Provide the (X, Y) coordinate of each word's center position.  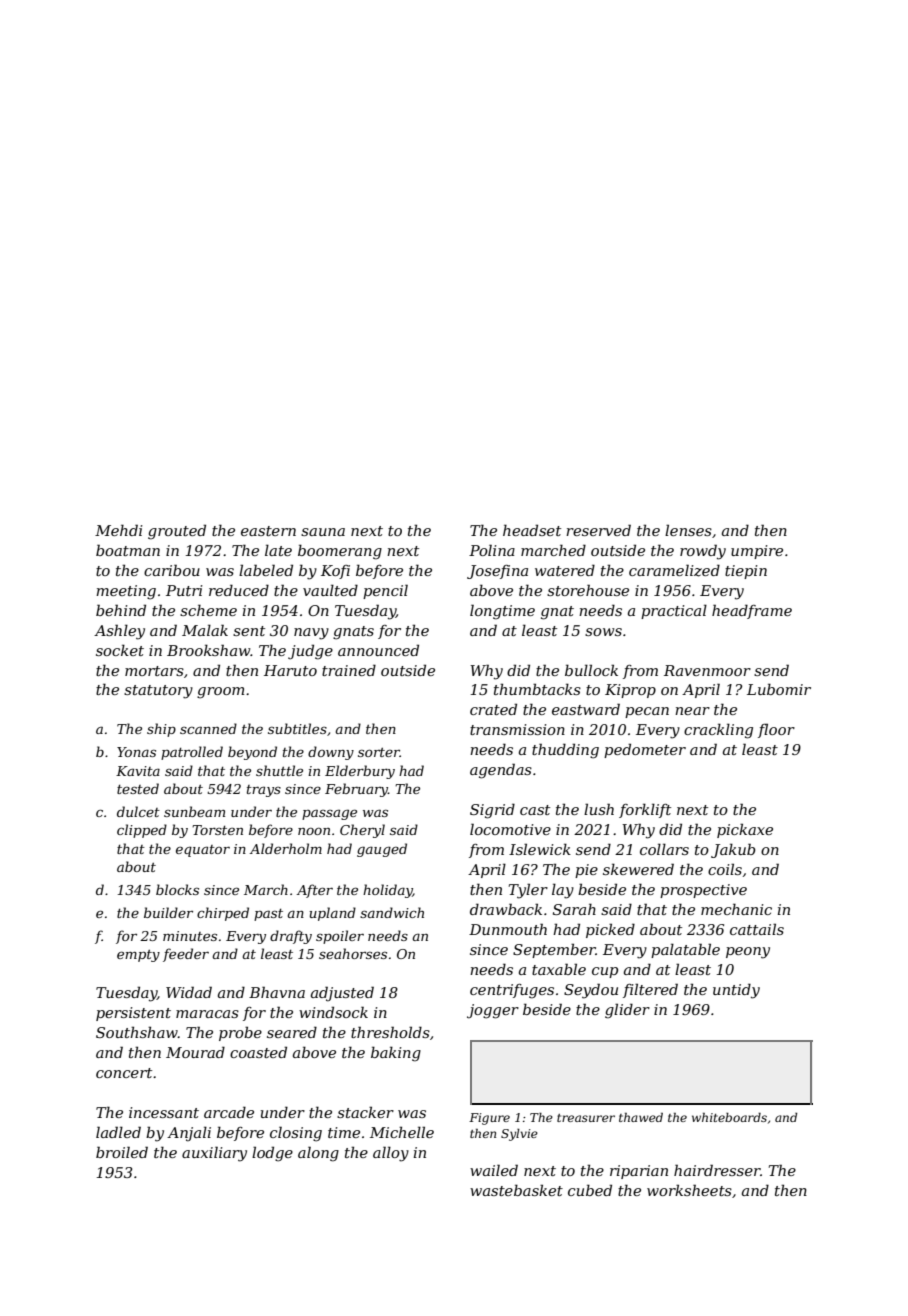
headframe (752, 611)
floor (776, 730)
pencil (385, 591)
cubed (590, 1190)
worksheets (689, 1190)
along (318, 1154)
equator (203, 851)
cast (535, 810)
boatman (128, 550)
